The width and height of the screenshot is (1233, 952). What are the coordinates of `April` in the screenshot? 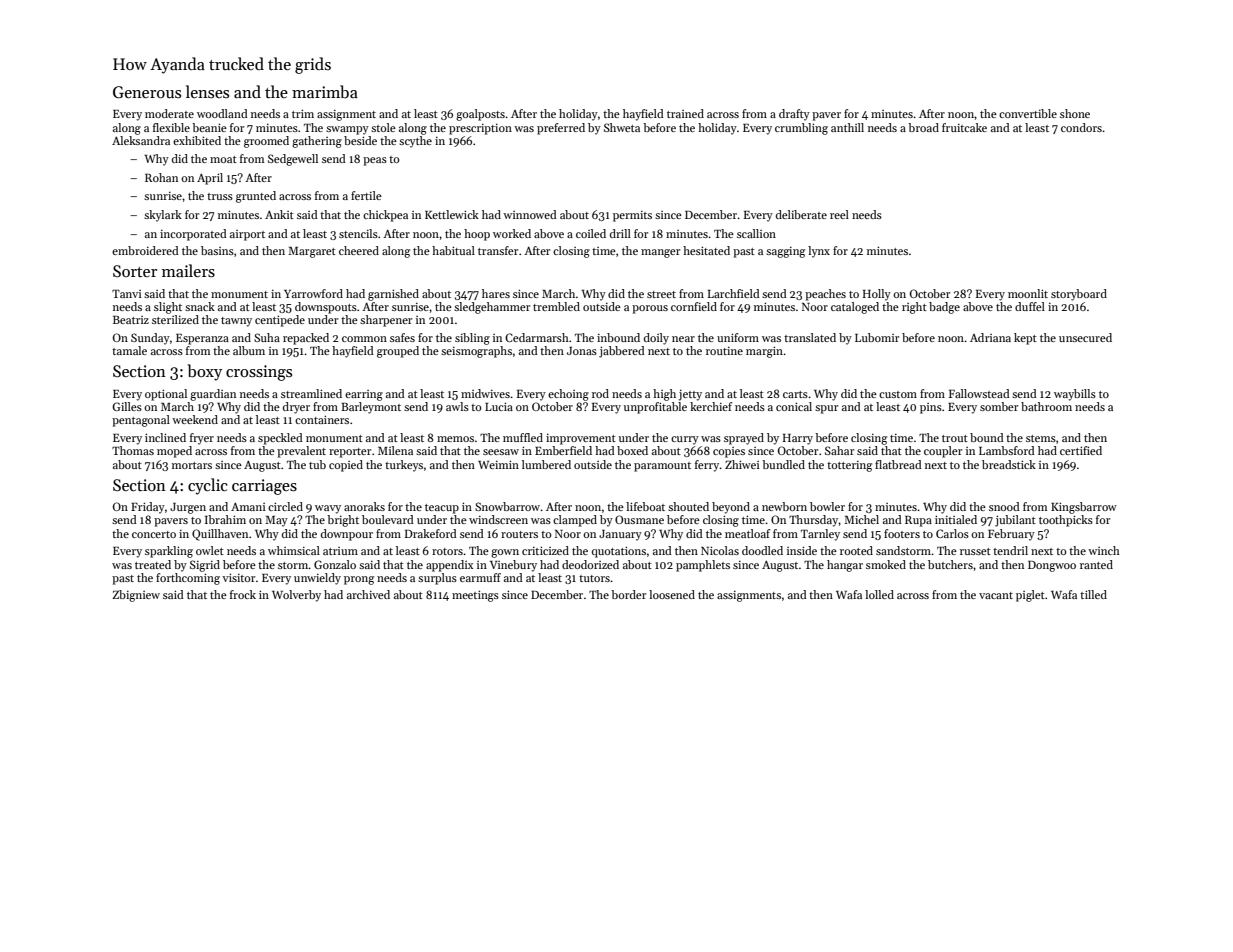 It's located at (210, 179).
